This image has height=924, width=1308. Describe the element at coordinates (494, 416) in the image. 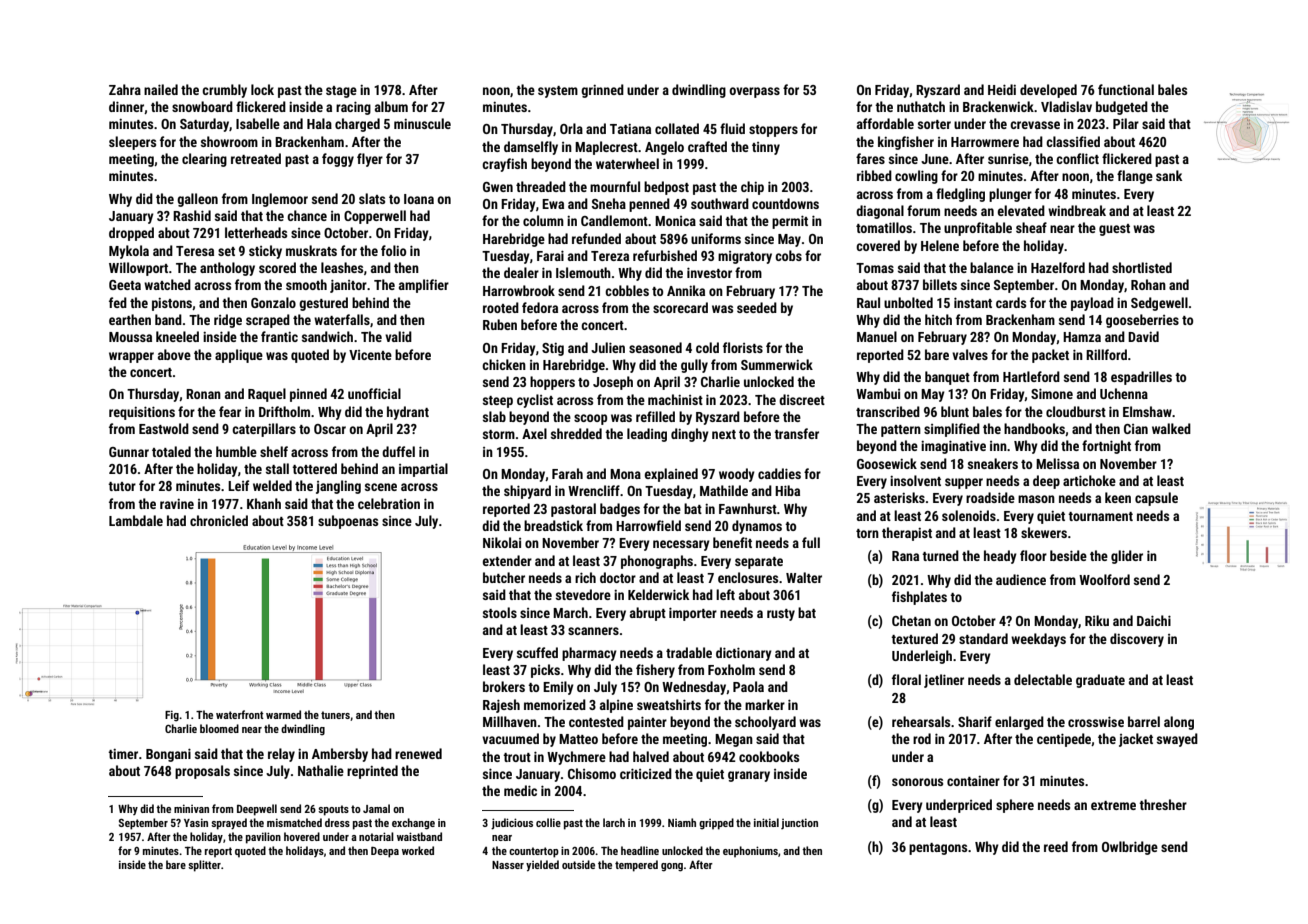

I see `slab` at that location.
